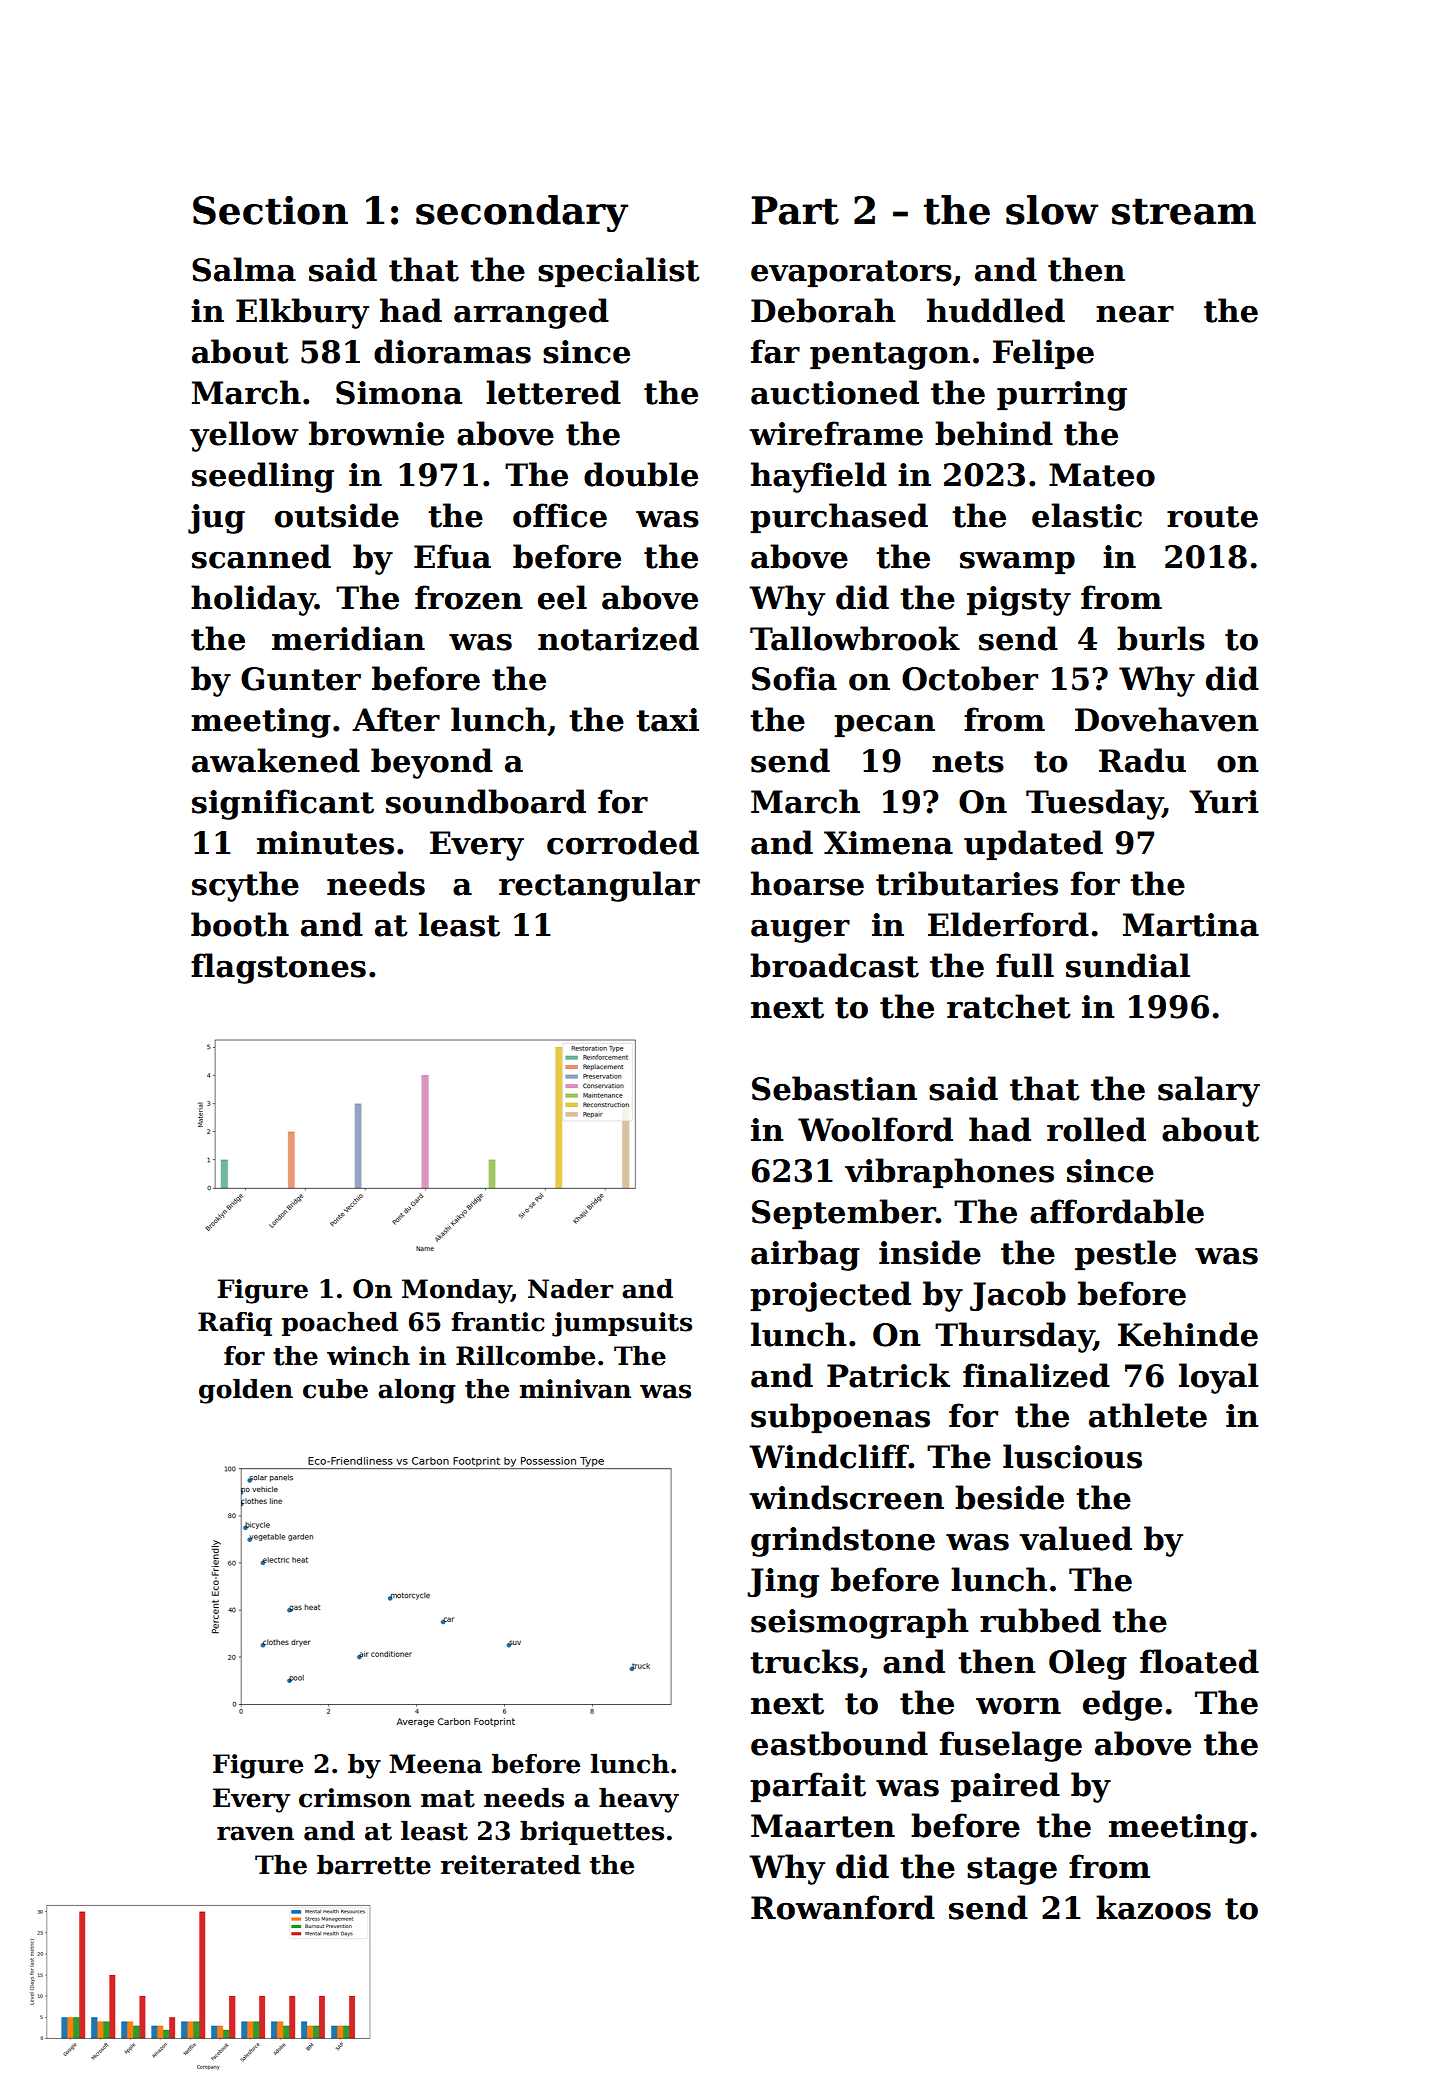 The width and height of the document is (1450, 2100). What do you see at coordinates (511, 1865) in the document?
I see `reiterated` at bounding box center [511, 1865].
